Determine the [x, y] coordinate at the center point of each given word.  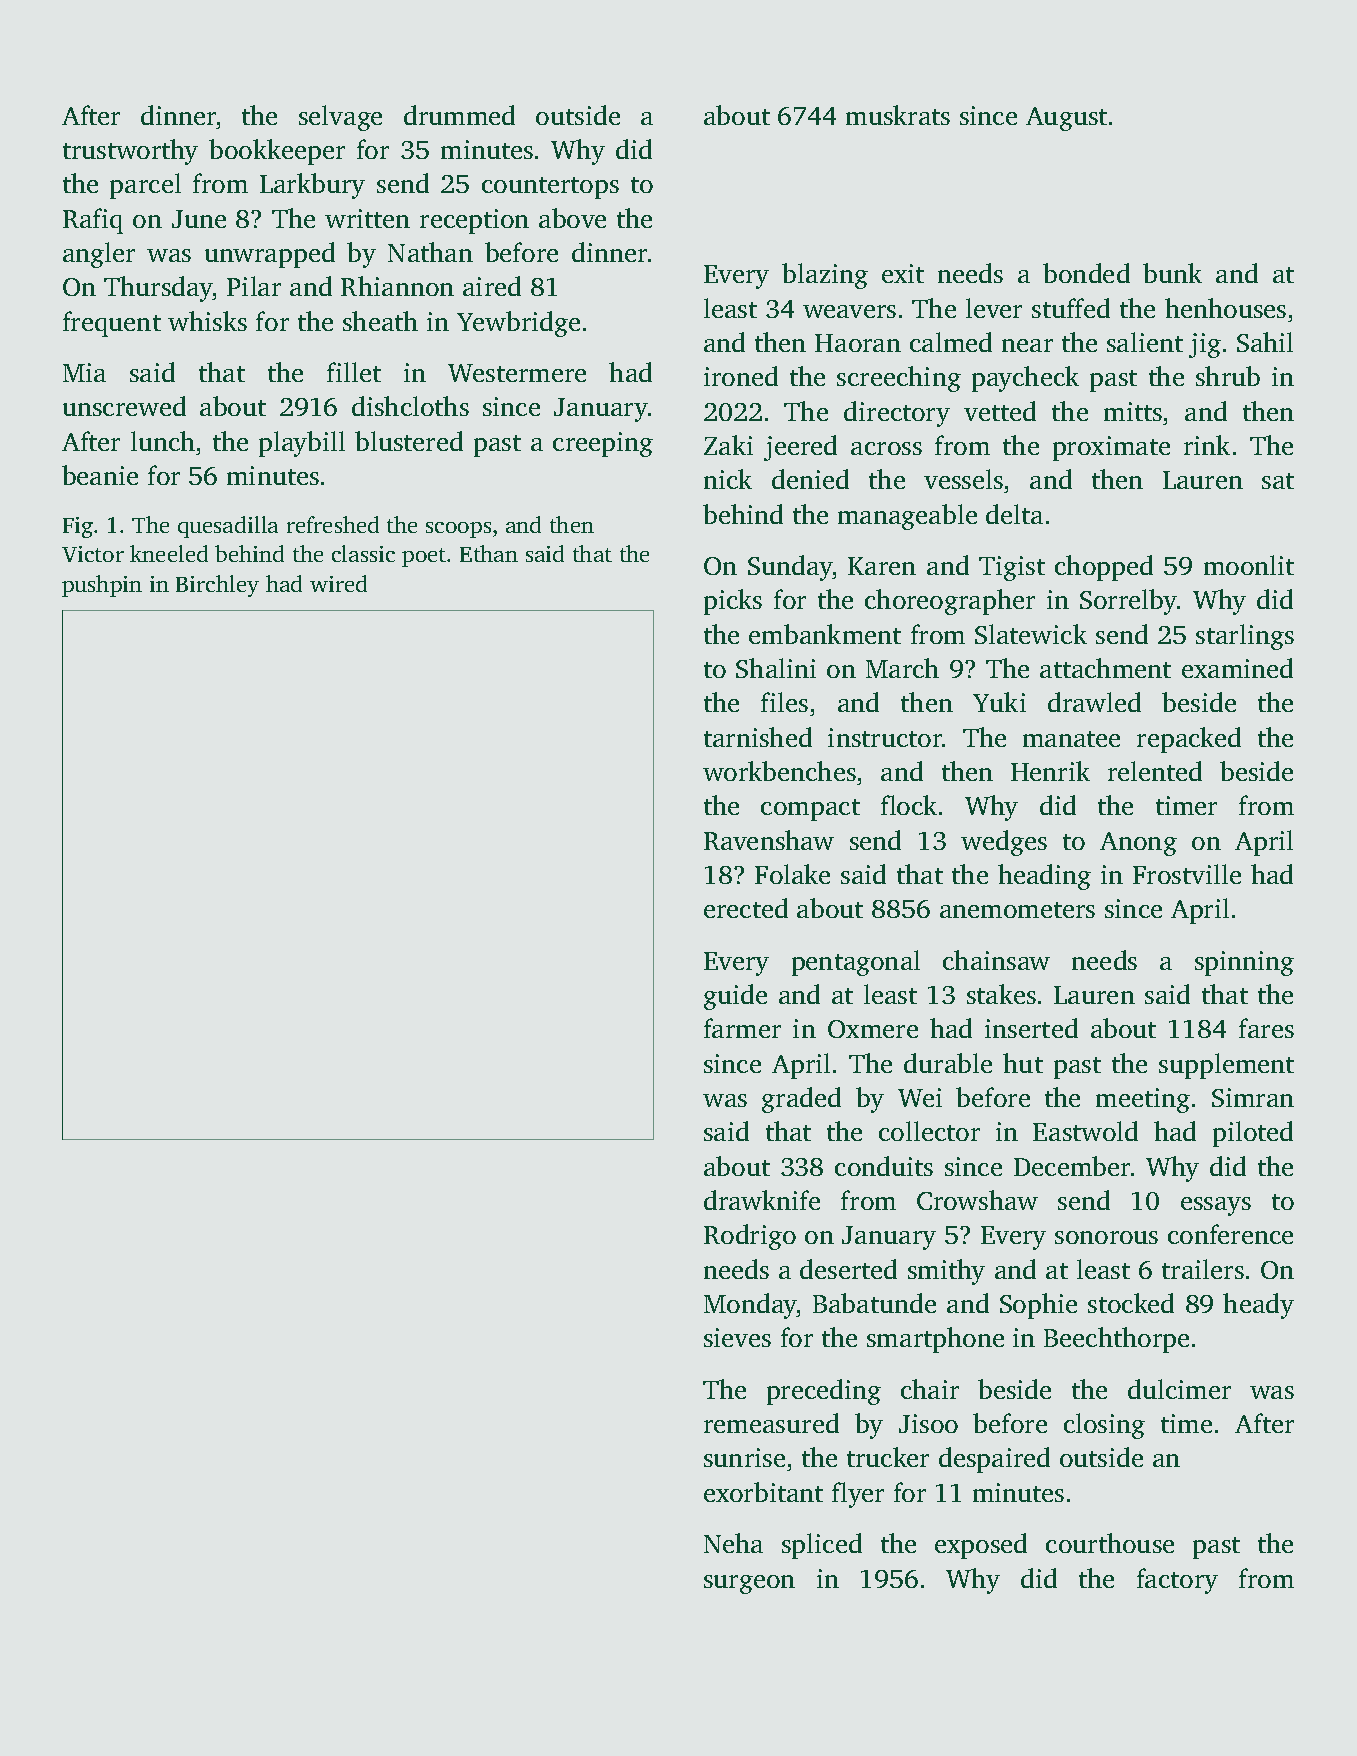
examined [1237, 668]
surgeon [749, 1584]
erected [746, 908]
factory [1177, 1581]
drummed [459, 115]
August [1066, 119]
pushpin [102, 586]
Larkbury [312, 186]
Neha [733, 1543]
